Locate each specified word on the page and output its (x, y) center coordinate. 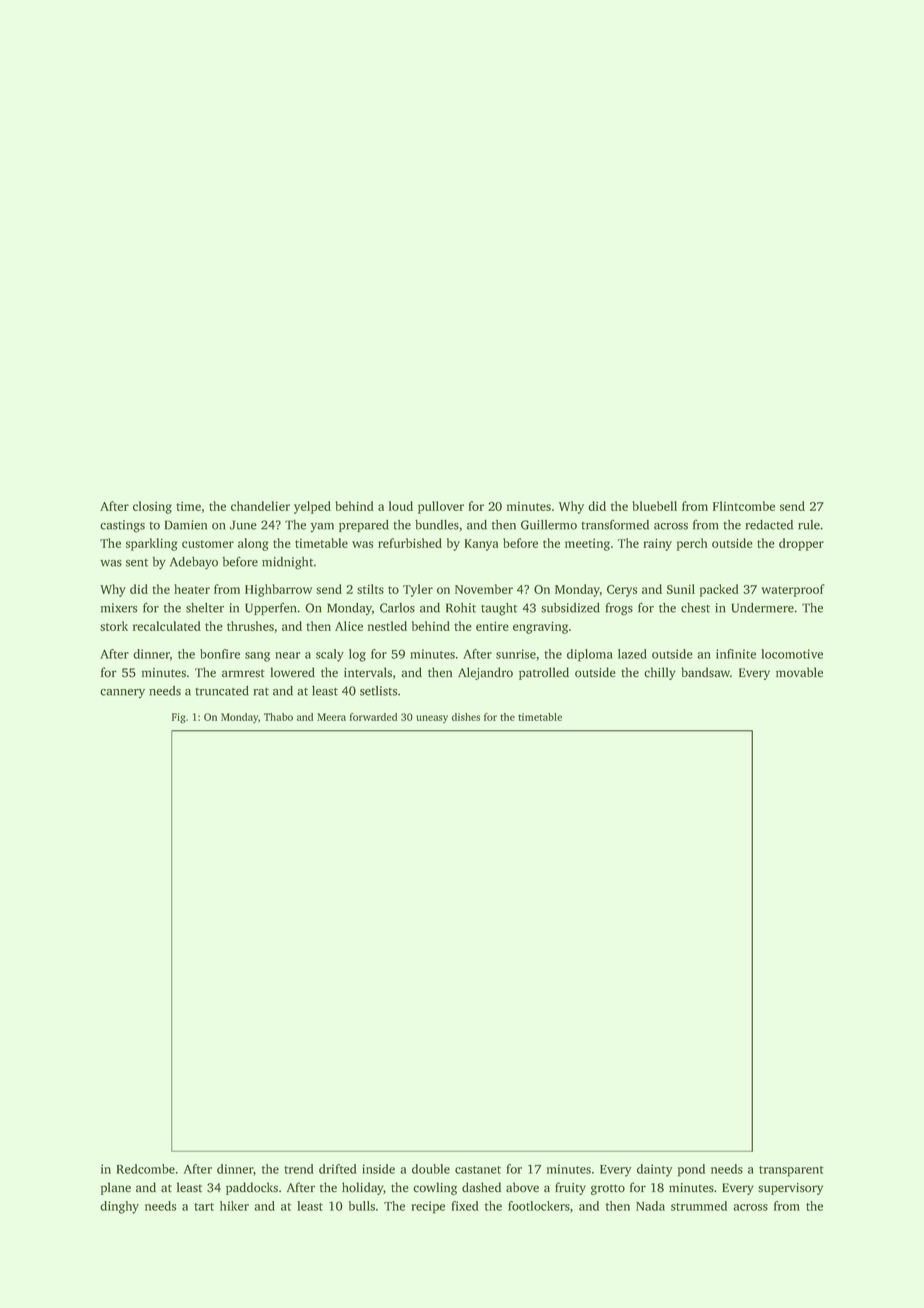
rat (261, 692)
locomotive (792, 654)
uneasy (432, 719)
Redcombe (146, 1169)
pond (691, 1170)
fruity (570, 1188)
